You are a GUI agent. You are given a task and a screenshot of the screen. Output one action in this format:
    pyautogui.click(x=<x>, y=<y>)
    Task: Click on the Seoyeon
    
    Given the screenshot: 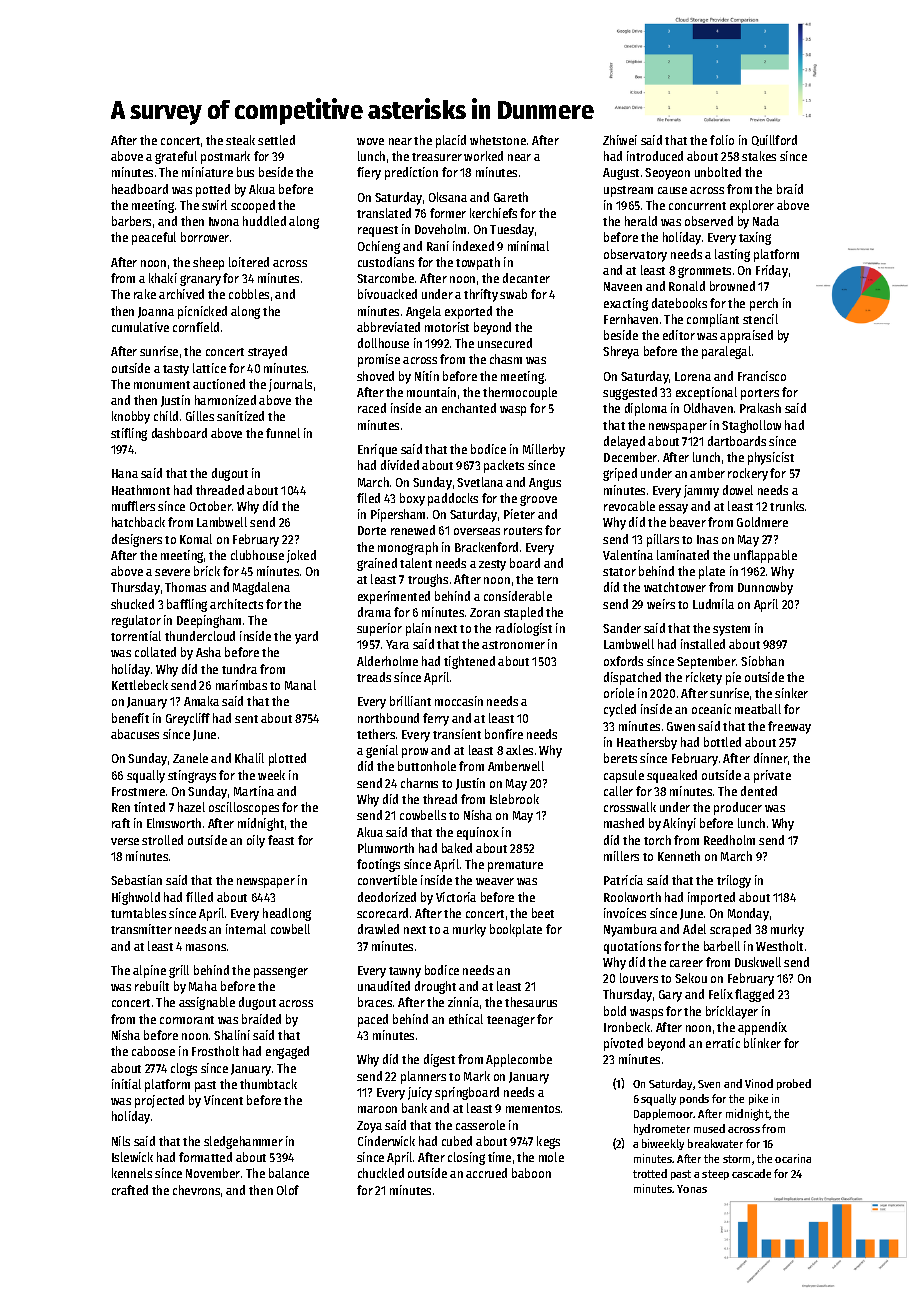 What is the action you would take?
    pyautogui.click(x=667, y=174)
